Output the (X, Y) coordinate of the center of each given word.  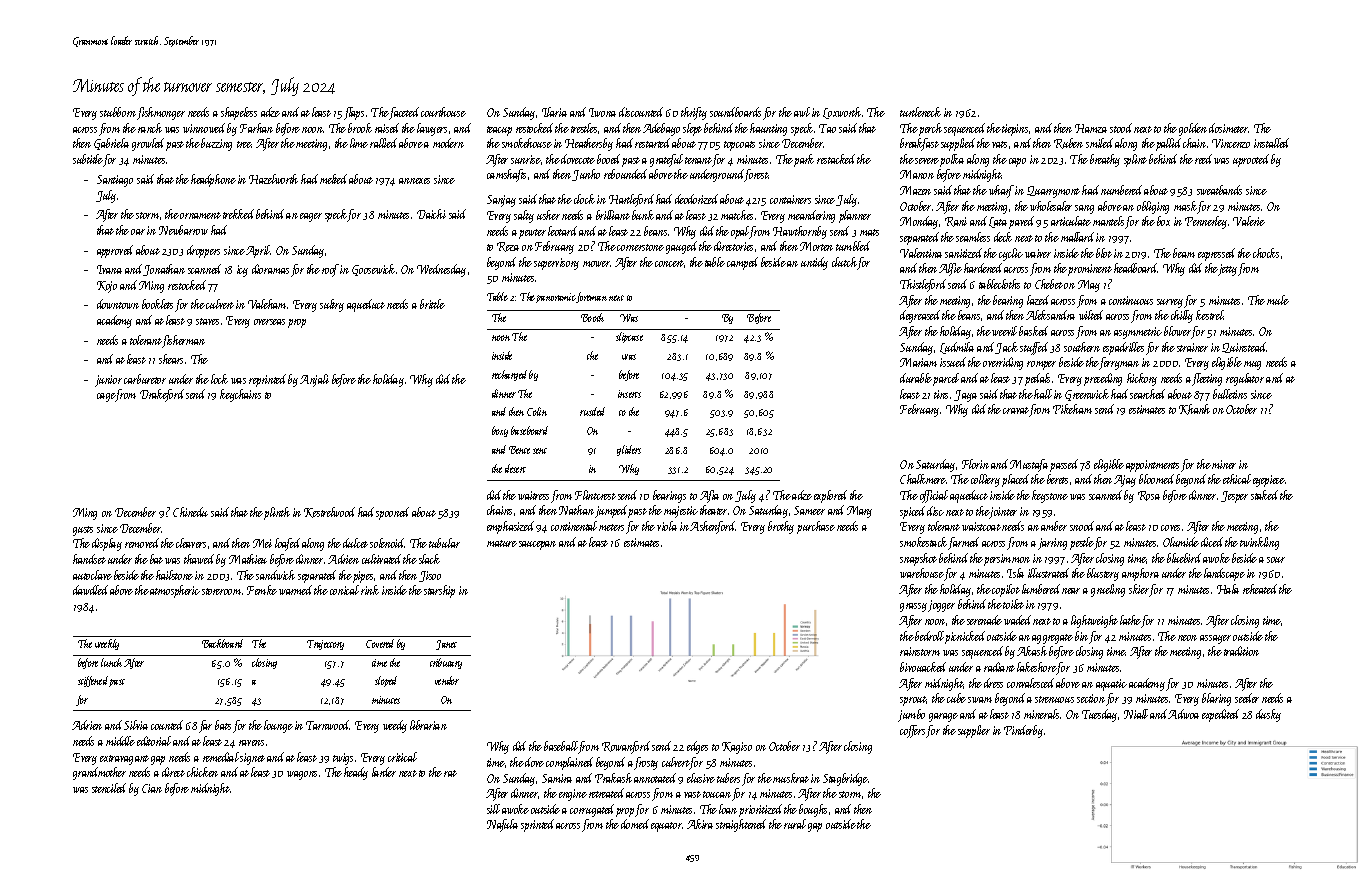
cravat (1016, 410)
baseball (561, 746)
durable (916, 378)
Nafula (502, 825)
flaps (354, 113)
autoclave (92, 575)
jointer (1003, 512)
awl (802, 112)
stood (1121, 128)
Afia (709, 496)
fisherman (183, 341)
